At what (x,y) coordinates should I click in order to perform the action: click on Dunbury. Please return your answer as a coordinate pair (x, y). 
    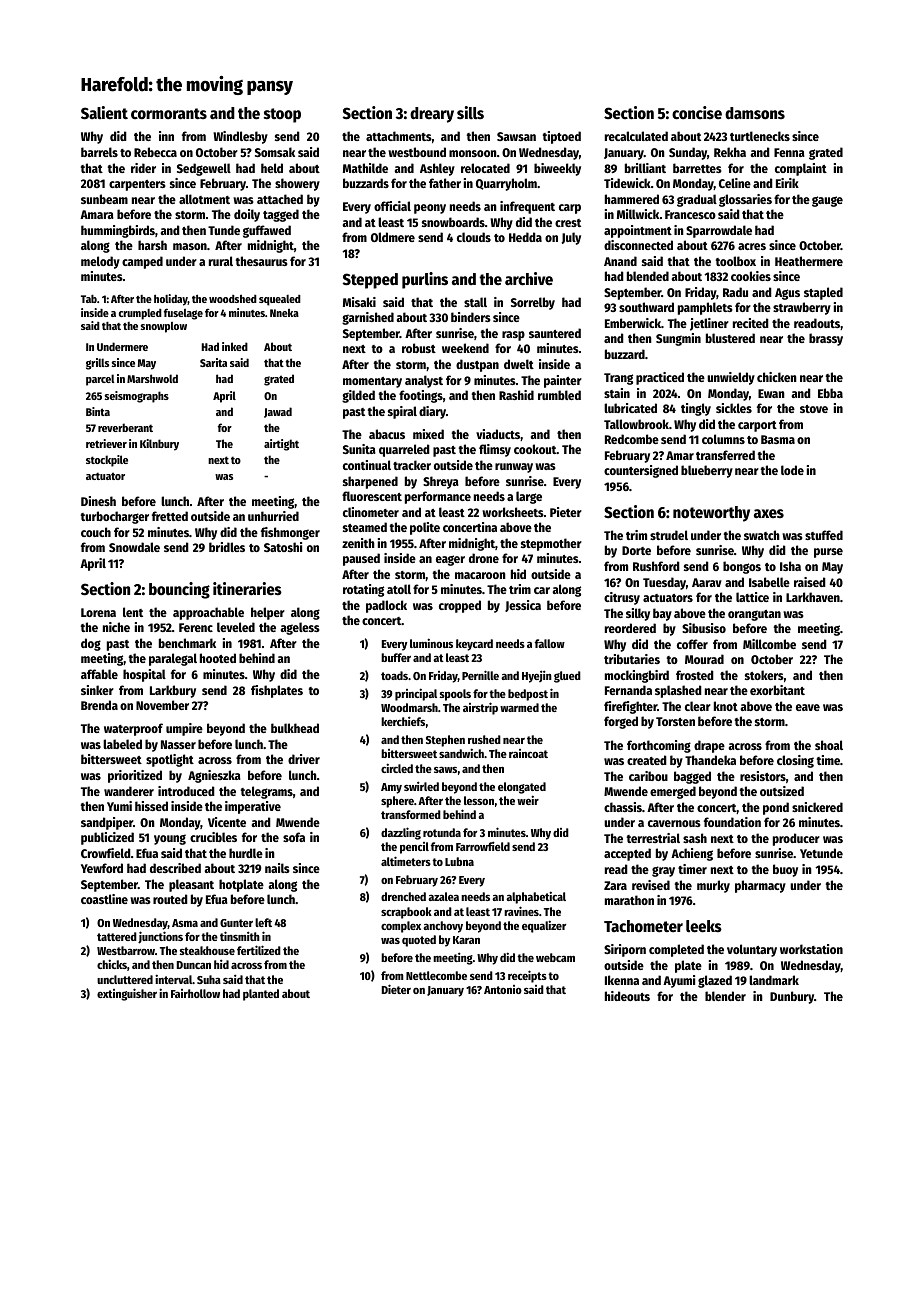
    Looking at the image, I should click on (792, 997).
